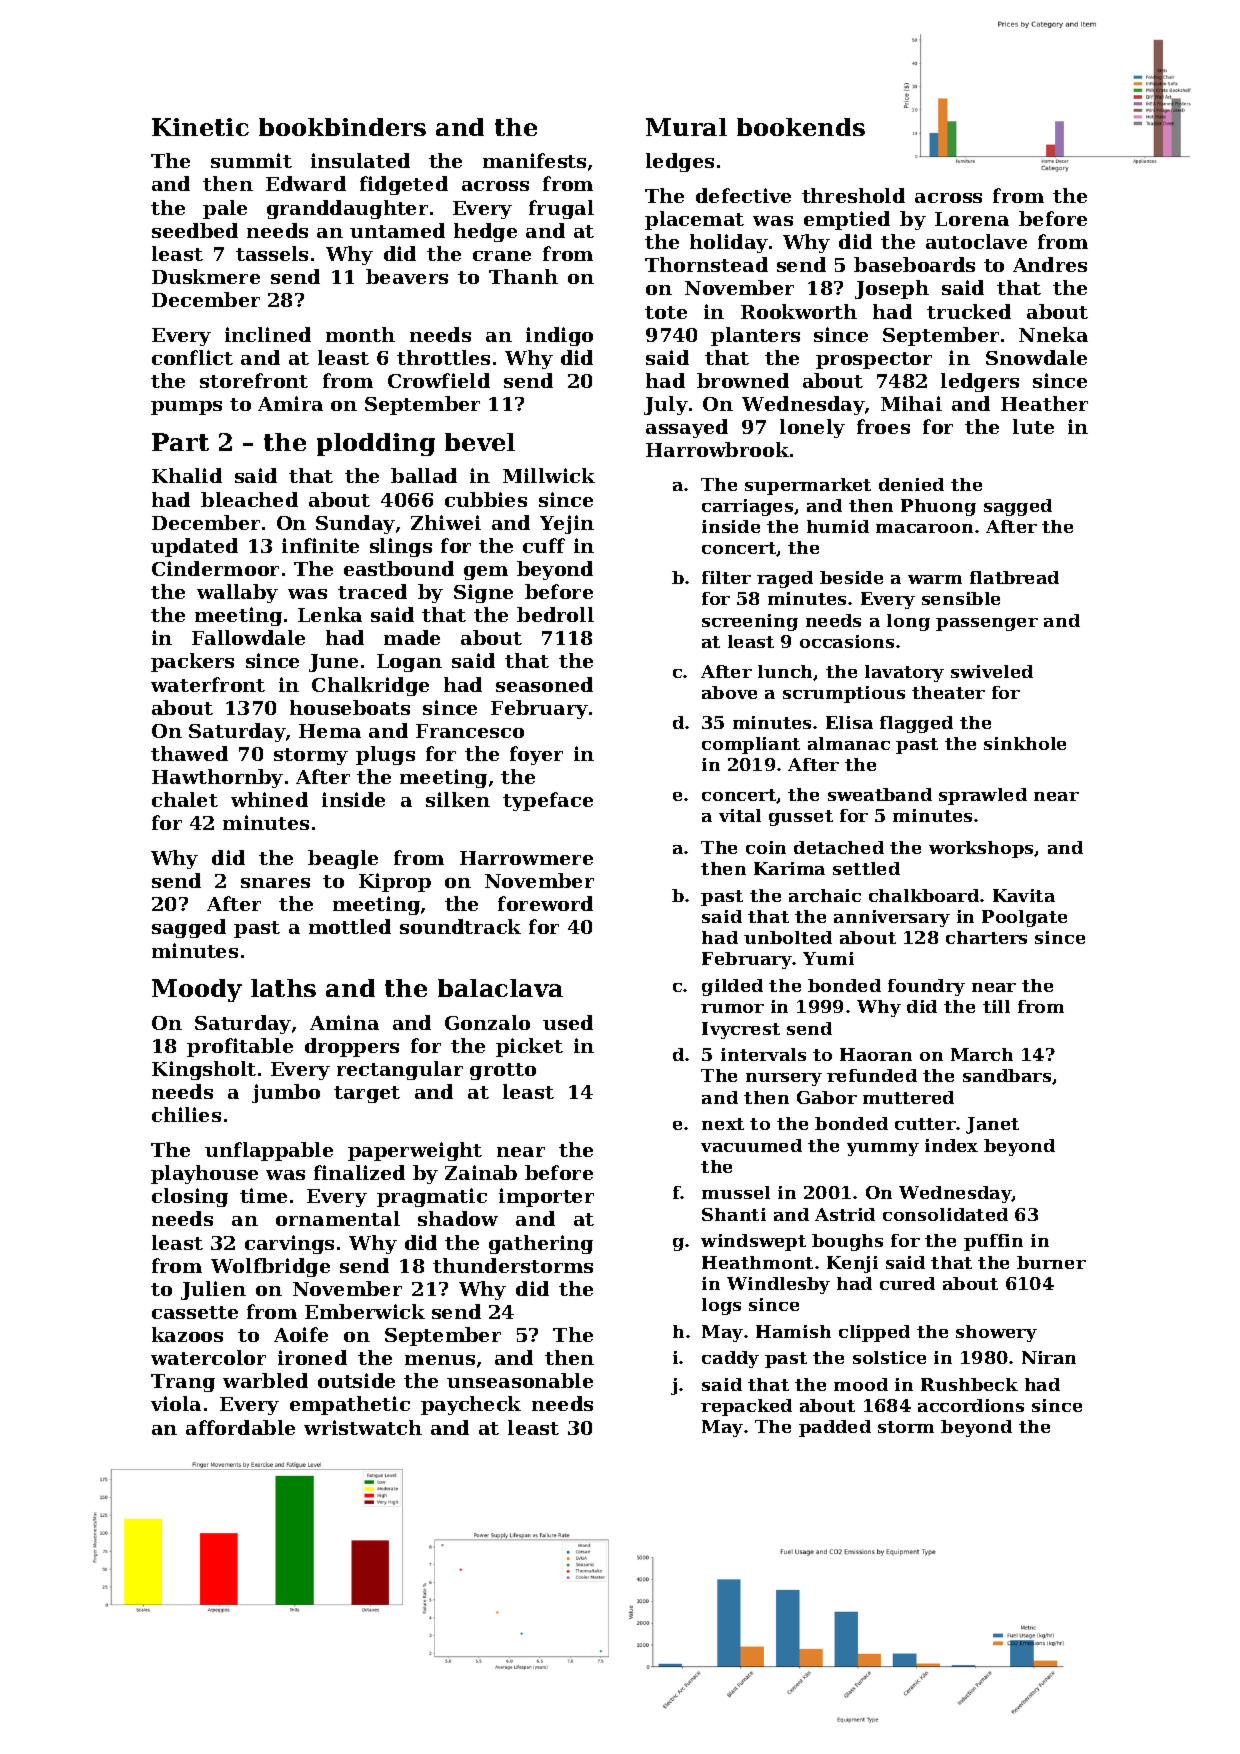 Image resolution: width=1240 pixels, height=1754 pixels. What do you see at coordinates (801, 127) in the screenshot?
I see `bookends` at bounding box center [801, 127].
